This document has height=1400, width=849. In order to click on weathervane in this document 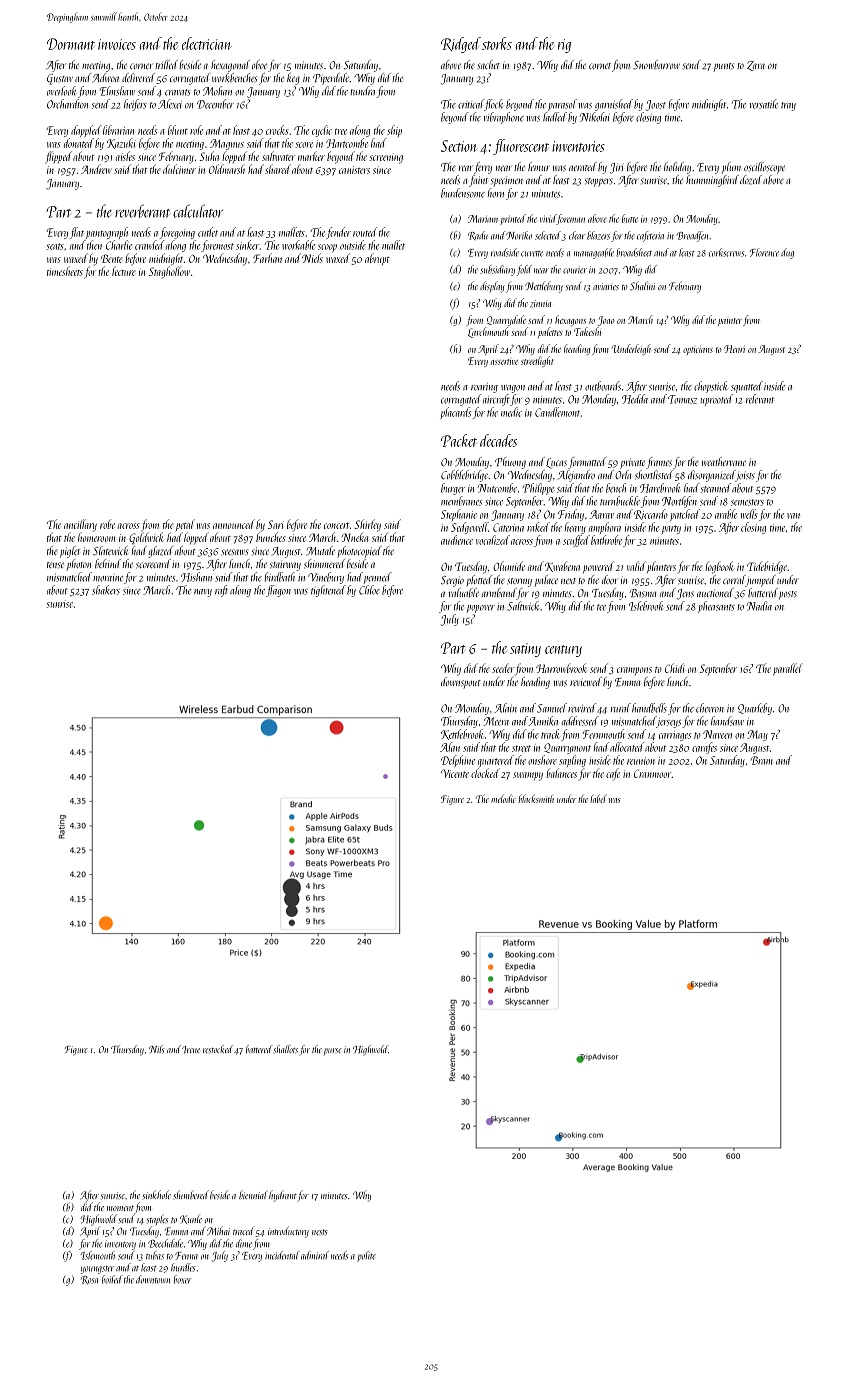, I will do `click(724, 461)`.
